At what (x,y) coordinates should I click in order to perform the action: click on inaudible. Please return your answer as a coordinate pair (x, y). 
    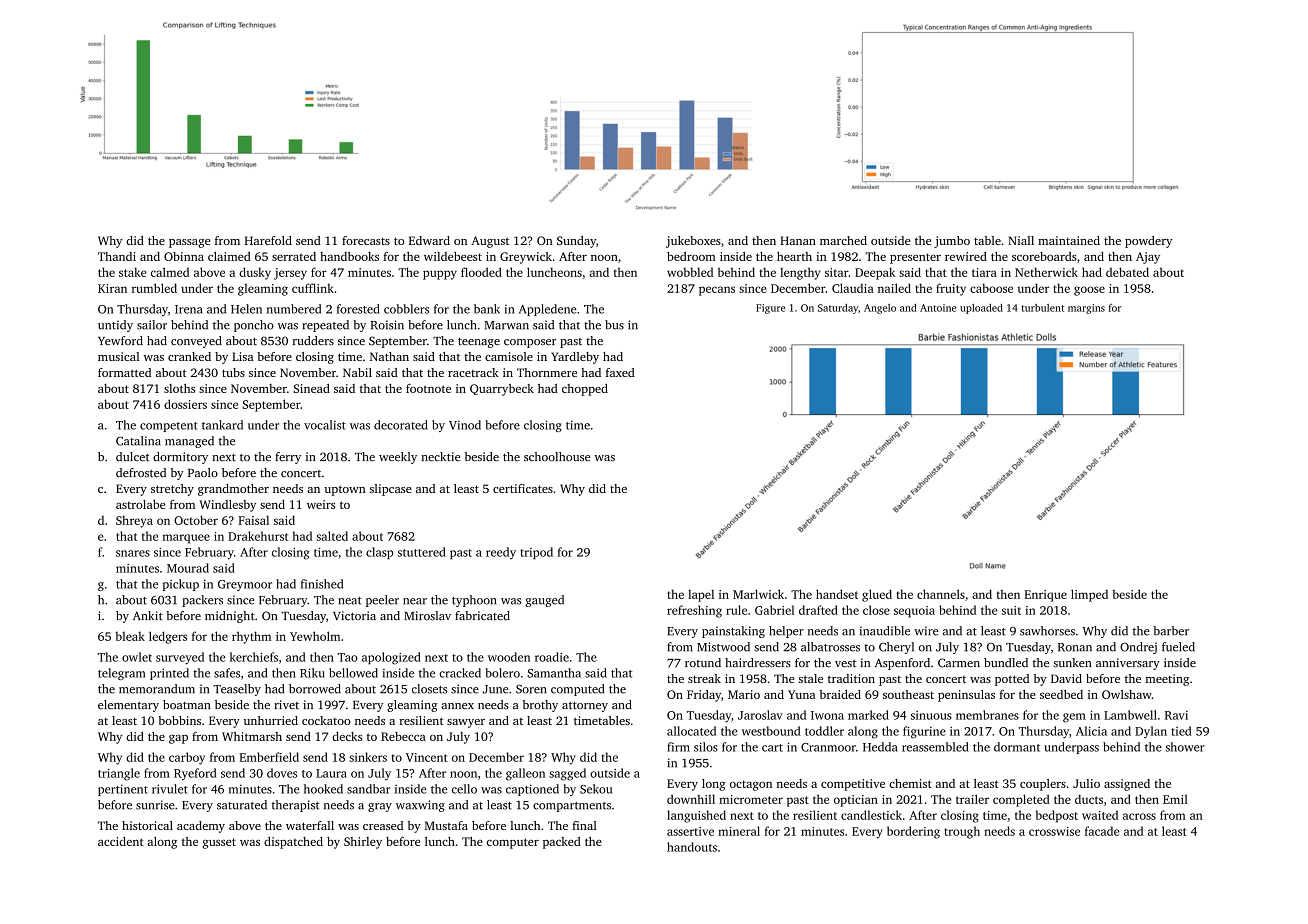
    Looking at the image, I should click on (884, 631).
